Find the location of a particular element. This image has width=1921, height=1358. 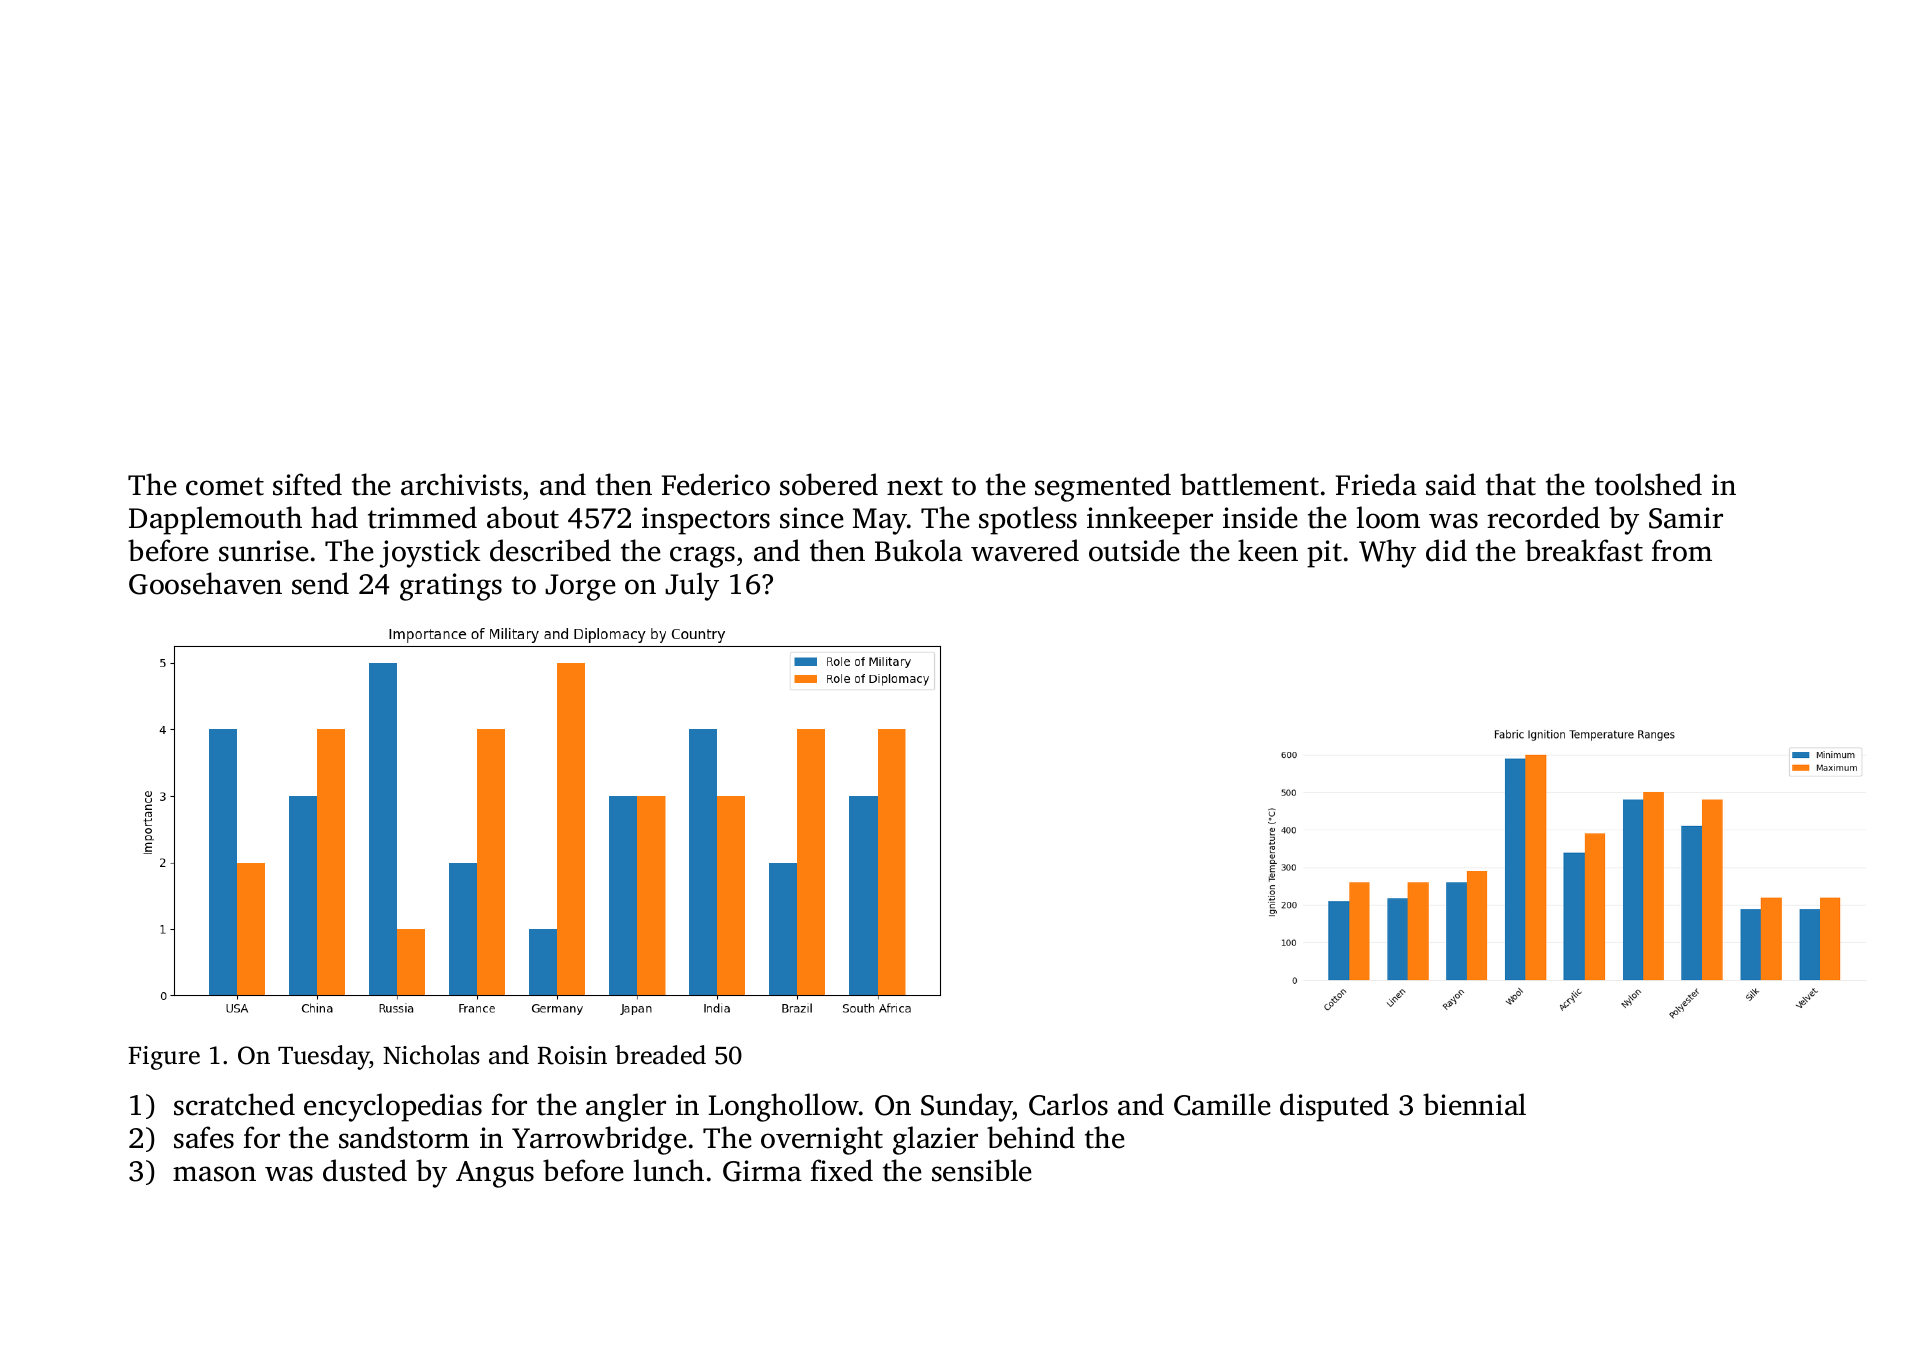

gratings is located at coordinates (451, 587).
